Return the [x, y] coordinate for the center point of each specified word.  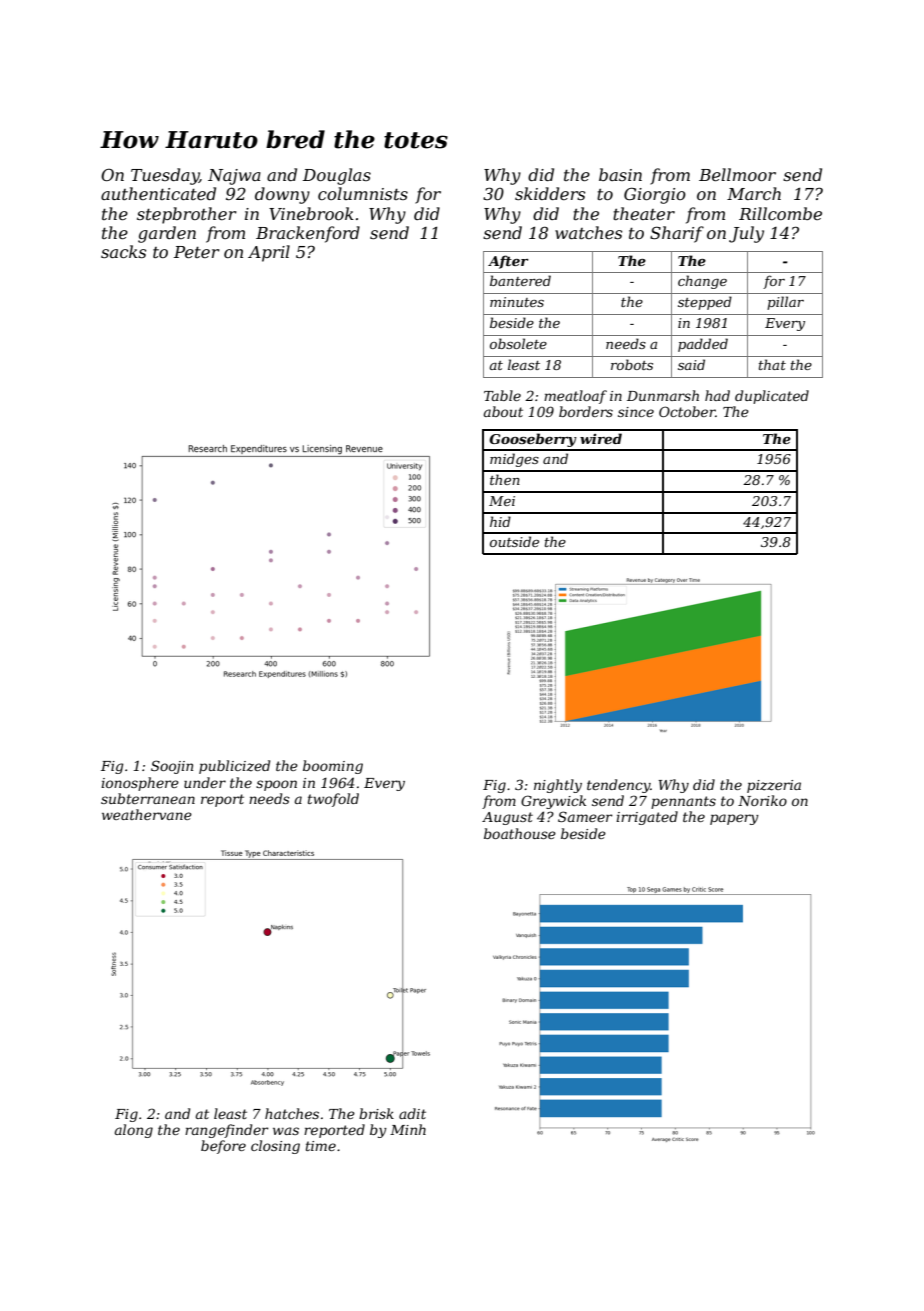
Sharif [677, 234]
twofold [333, 800]
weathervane [147, 814]
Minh [408, 1129]
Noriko [762, 800]
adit [412, 1113]
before [223, 1147]
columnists [363, 193]
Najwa [234, 177]
